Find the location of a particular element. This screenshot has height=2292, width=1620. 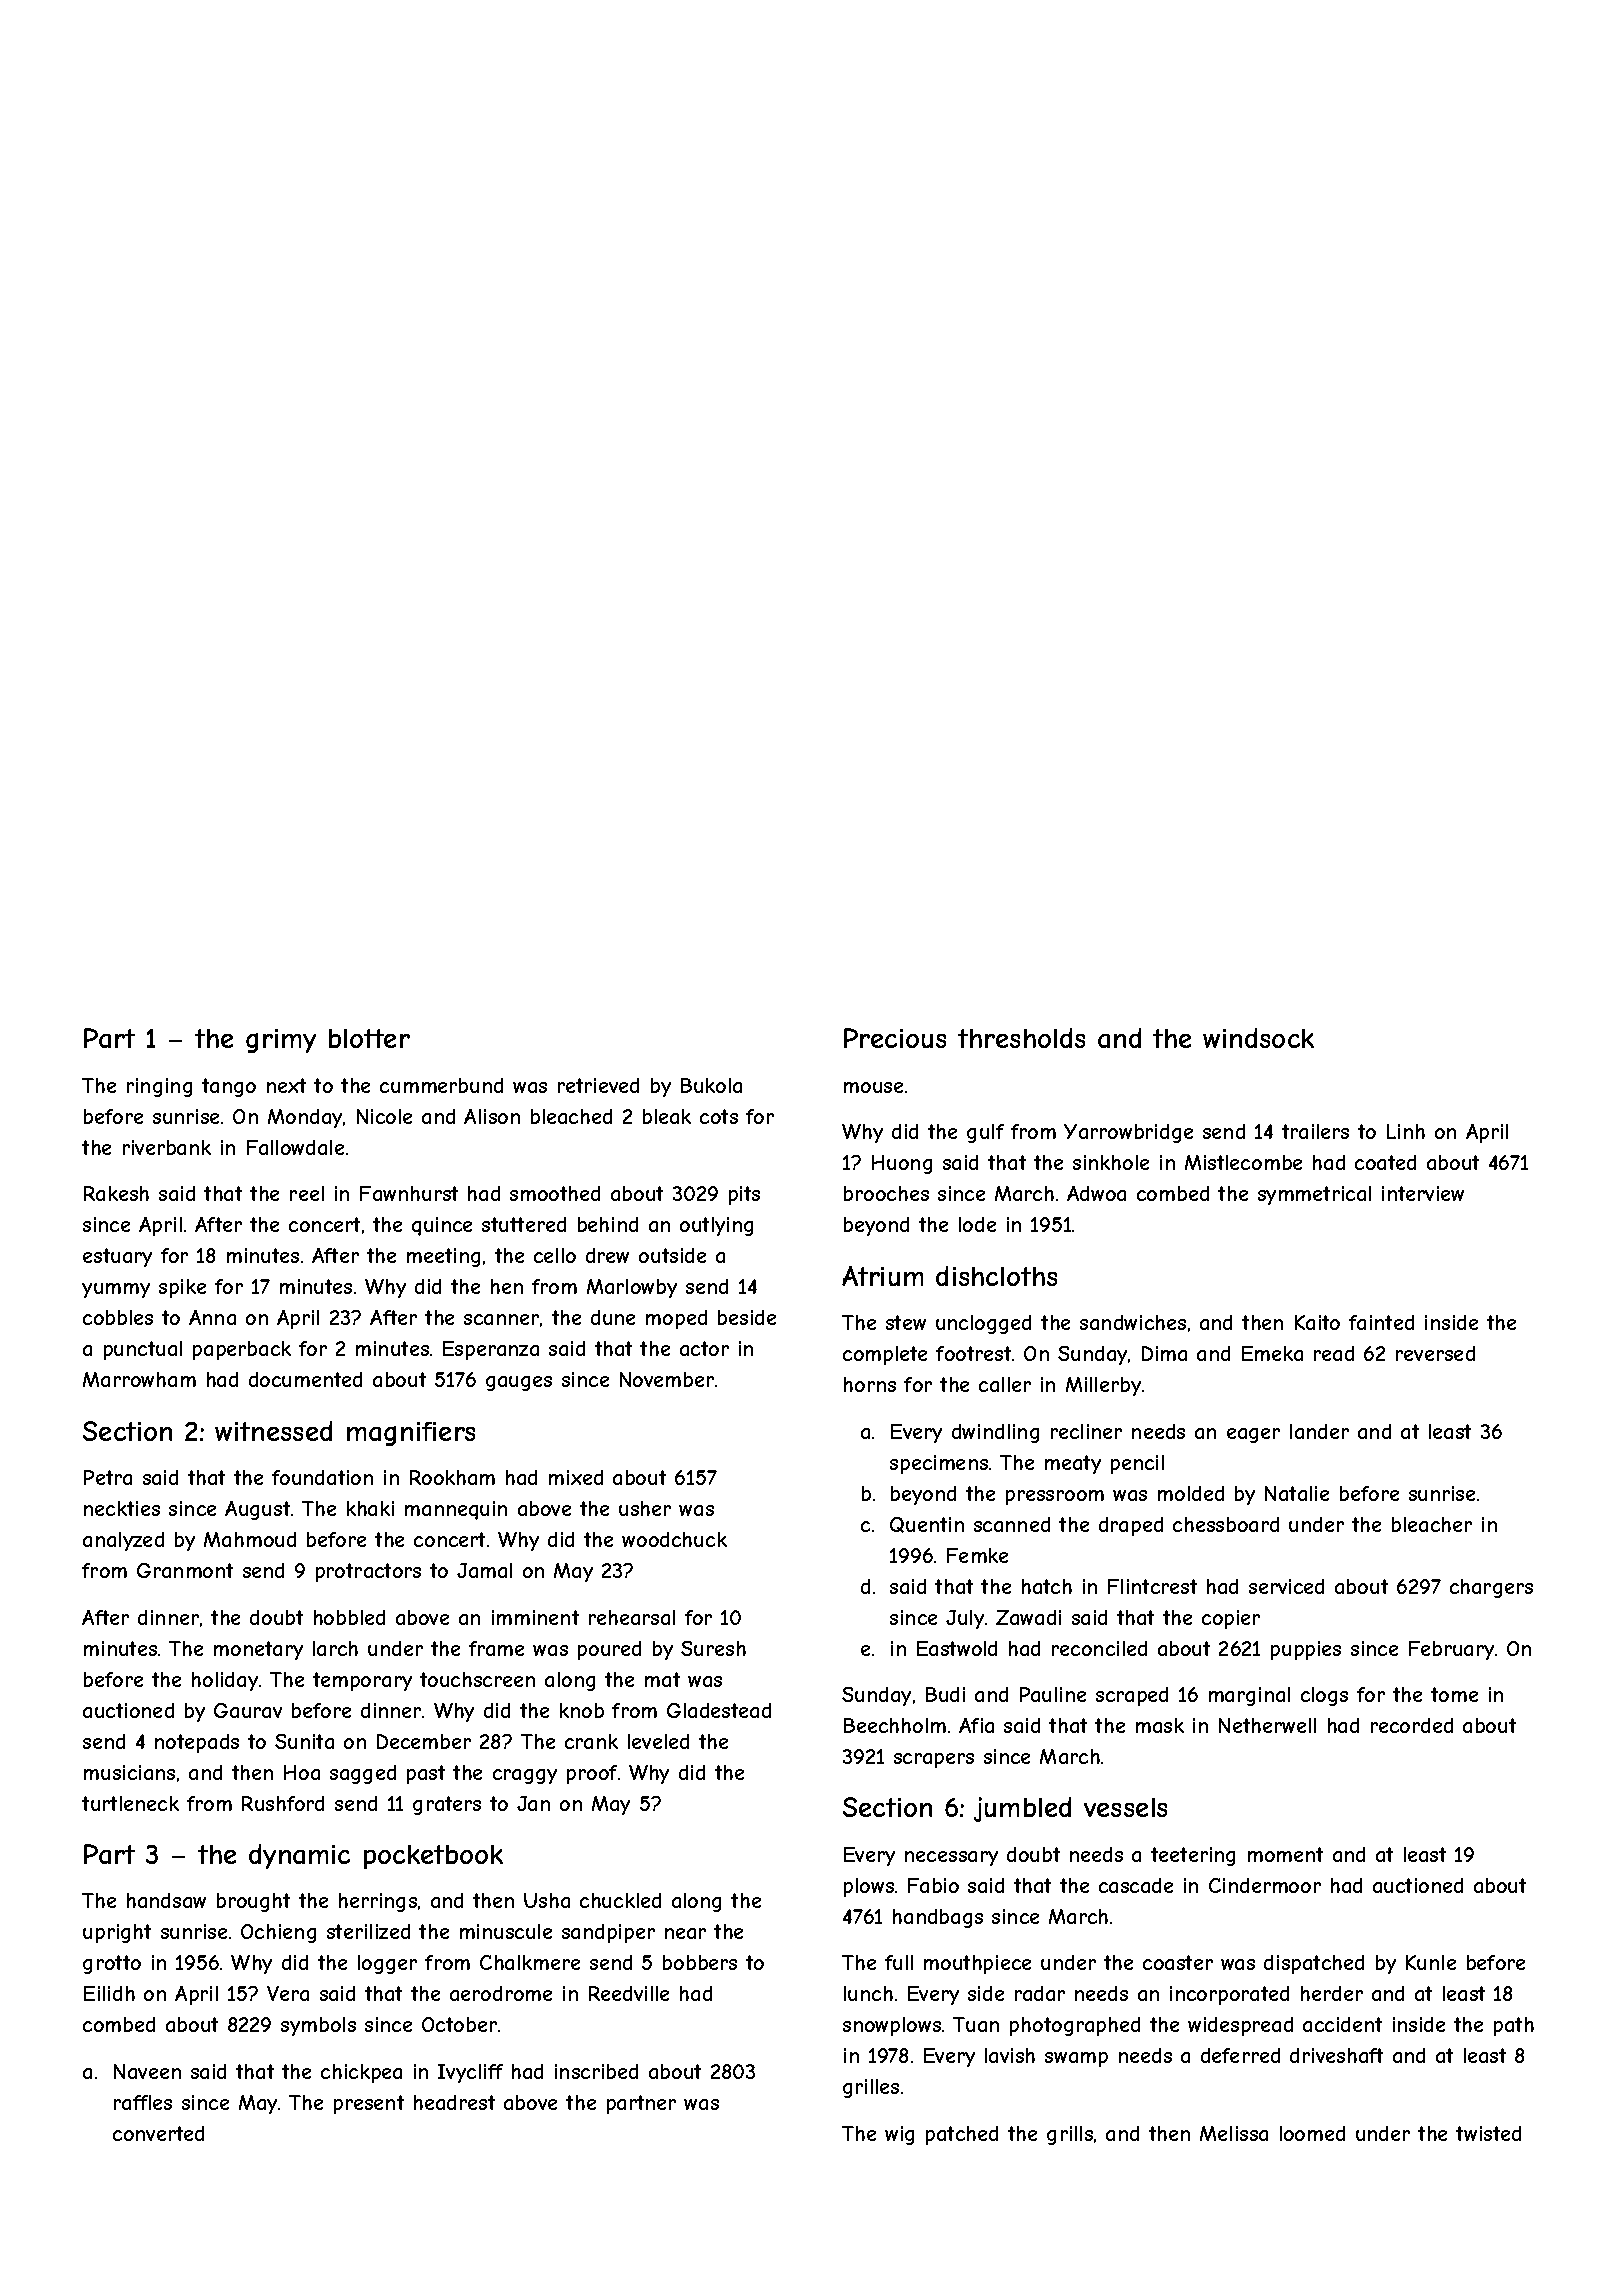

Naveen is located at coordinates (147, 2071).
